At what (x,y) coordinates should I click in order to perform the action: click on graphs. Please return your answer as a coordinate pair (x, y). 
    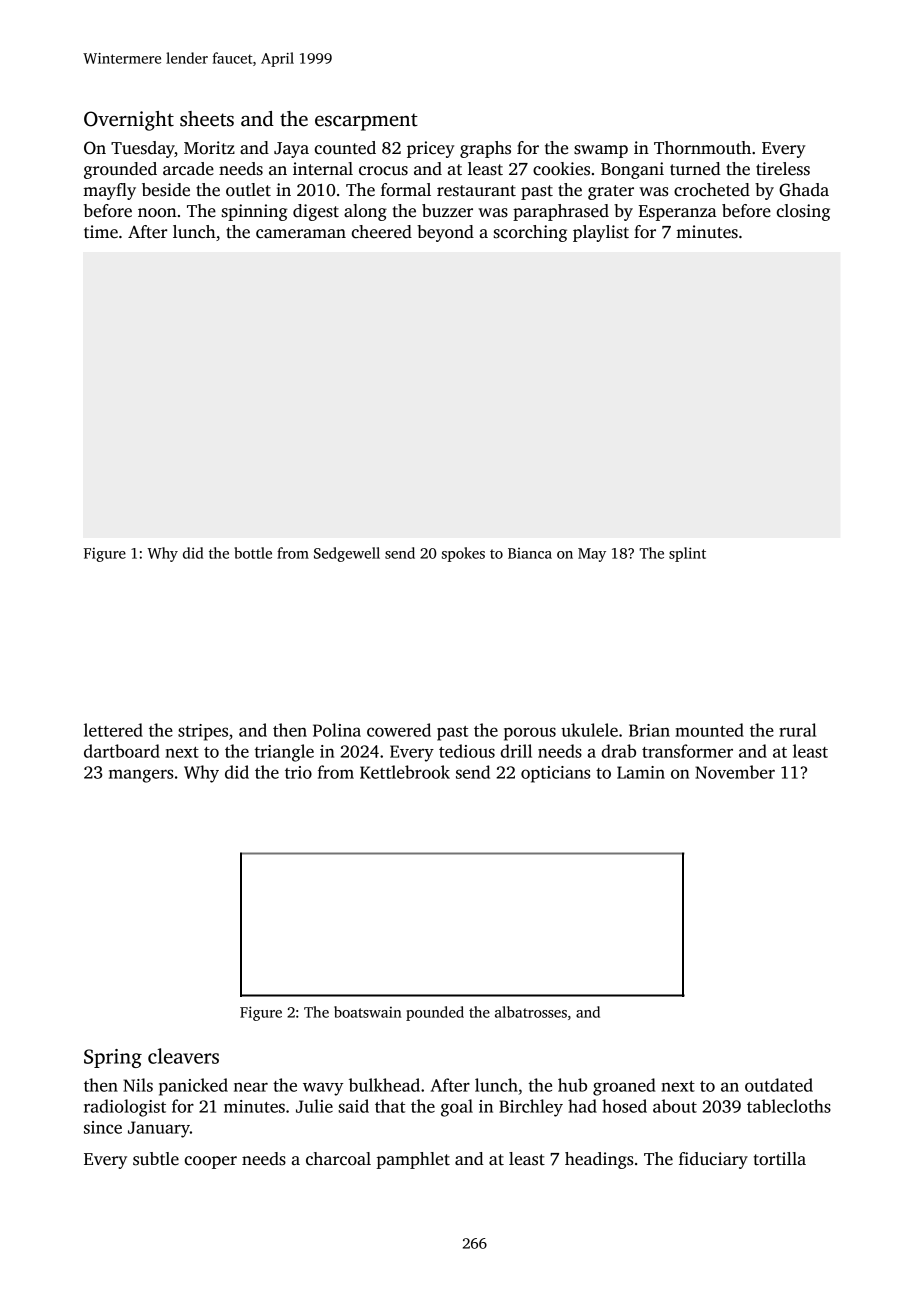
    Looking at the image, I should click on (485, 149).
